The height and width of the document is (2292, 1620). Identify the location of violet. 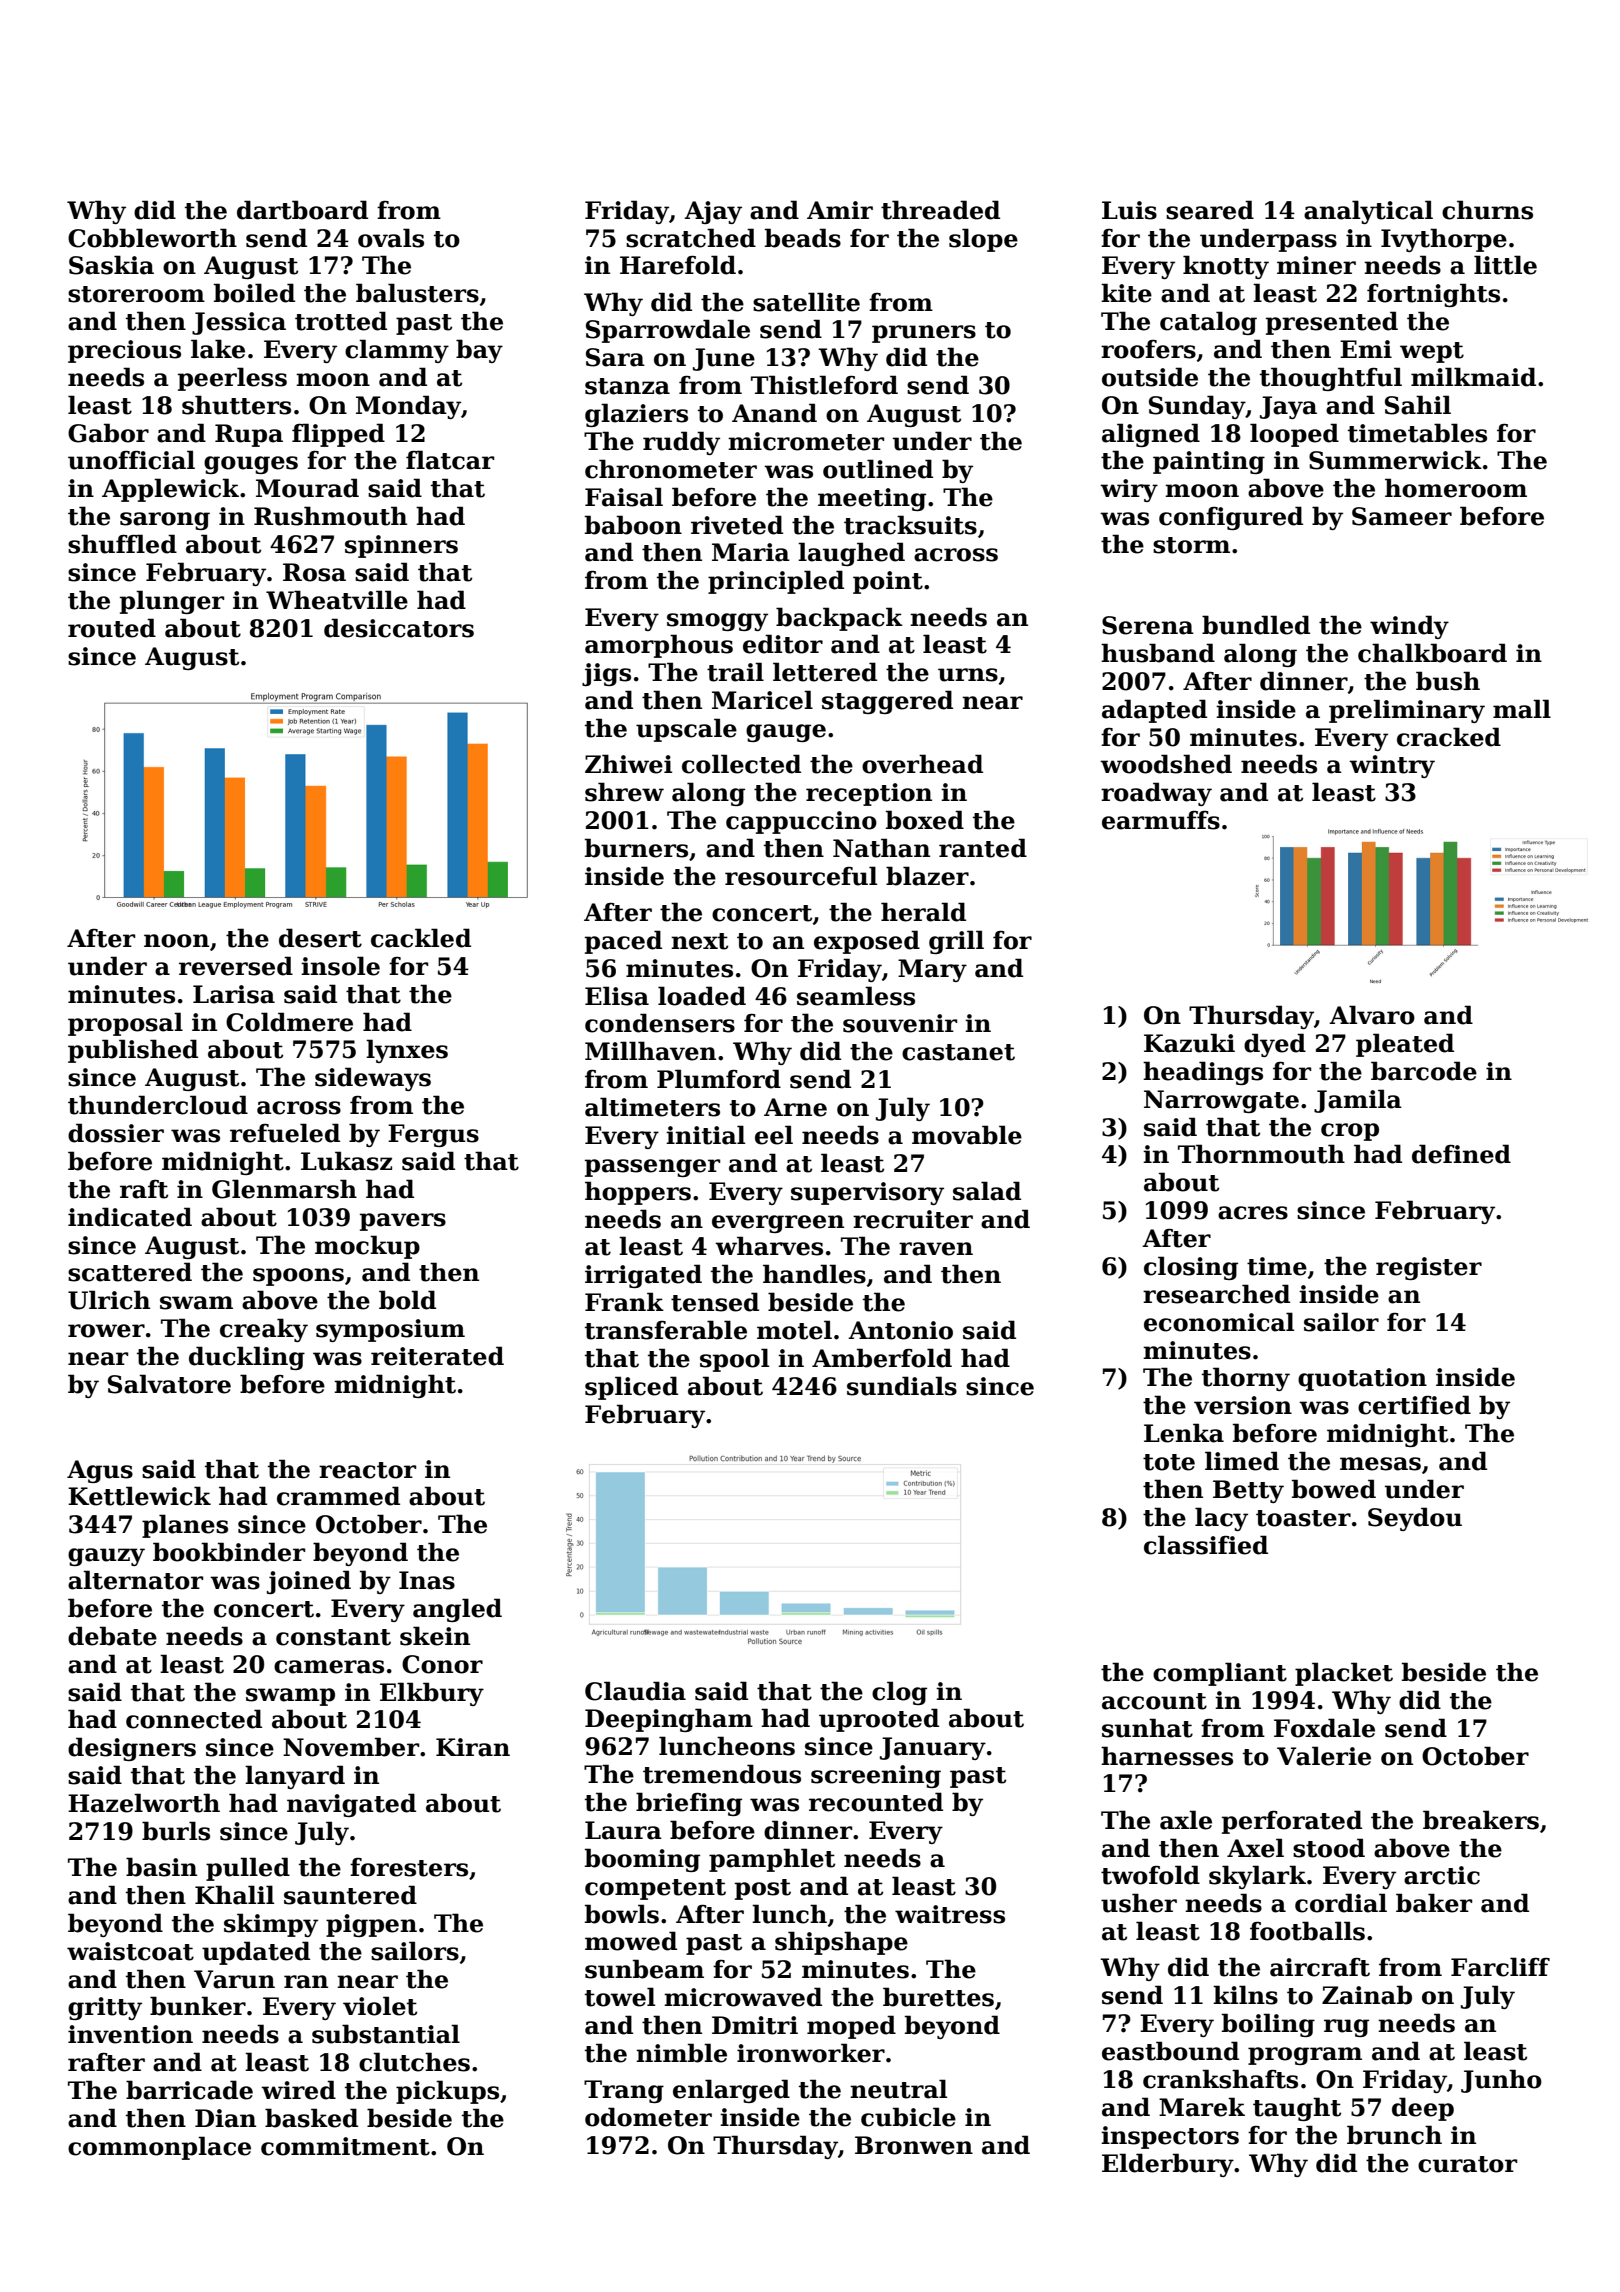
(380, 2006).
